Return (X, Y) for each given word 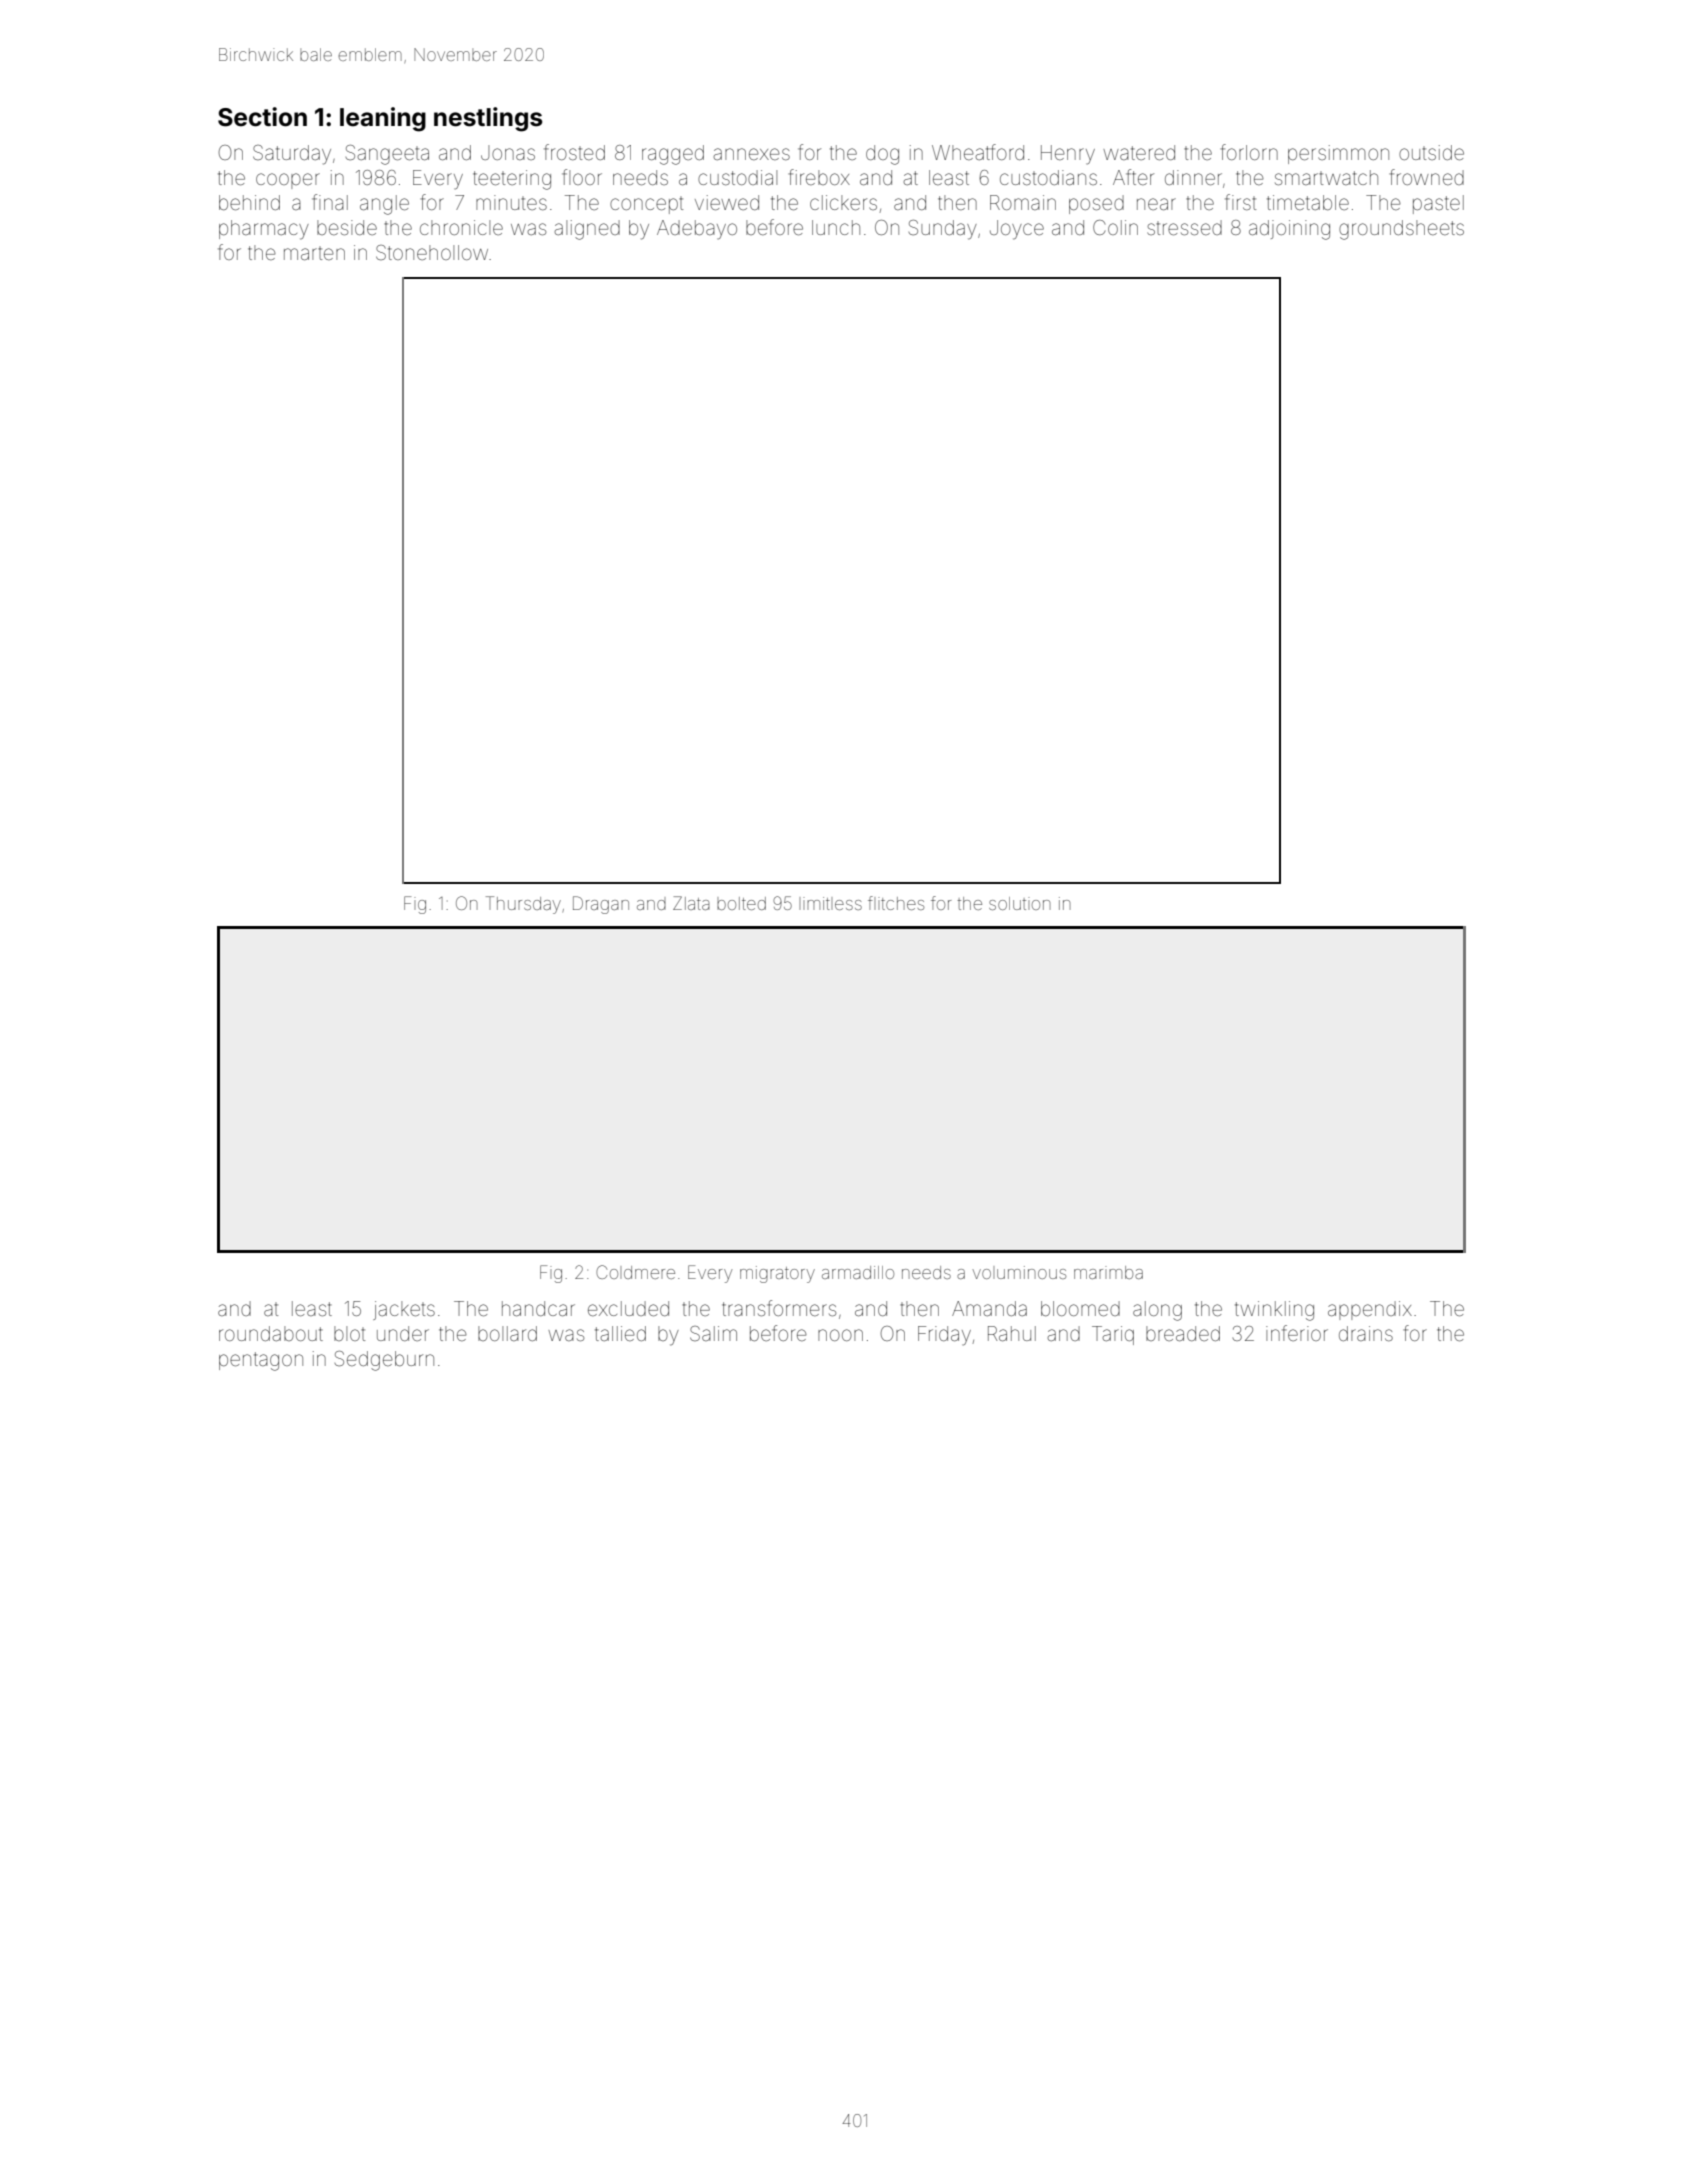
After (1133, 177)
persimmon (1338, 154)
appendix (1370, 1310)
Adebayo (697, 230)
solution (1020, 903)
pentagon (261, 1361)
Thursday (523, 905)
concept (646, 205)
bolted (741, 903)
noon (840, 1335)
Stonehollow (432, 252)
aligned (587, 230)
